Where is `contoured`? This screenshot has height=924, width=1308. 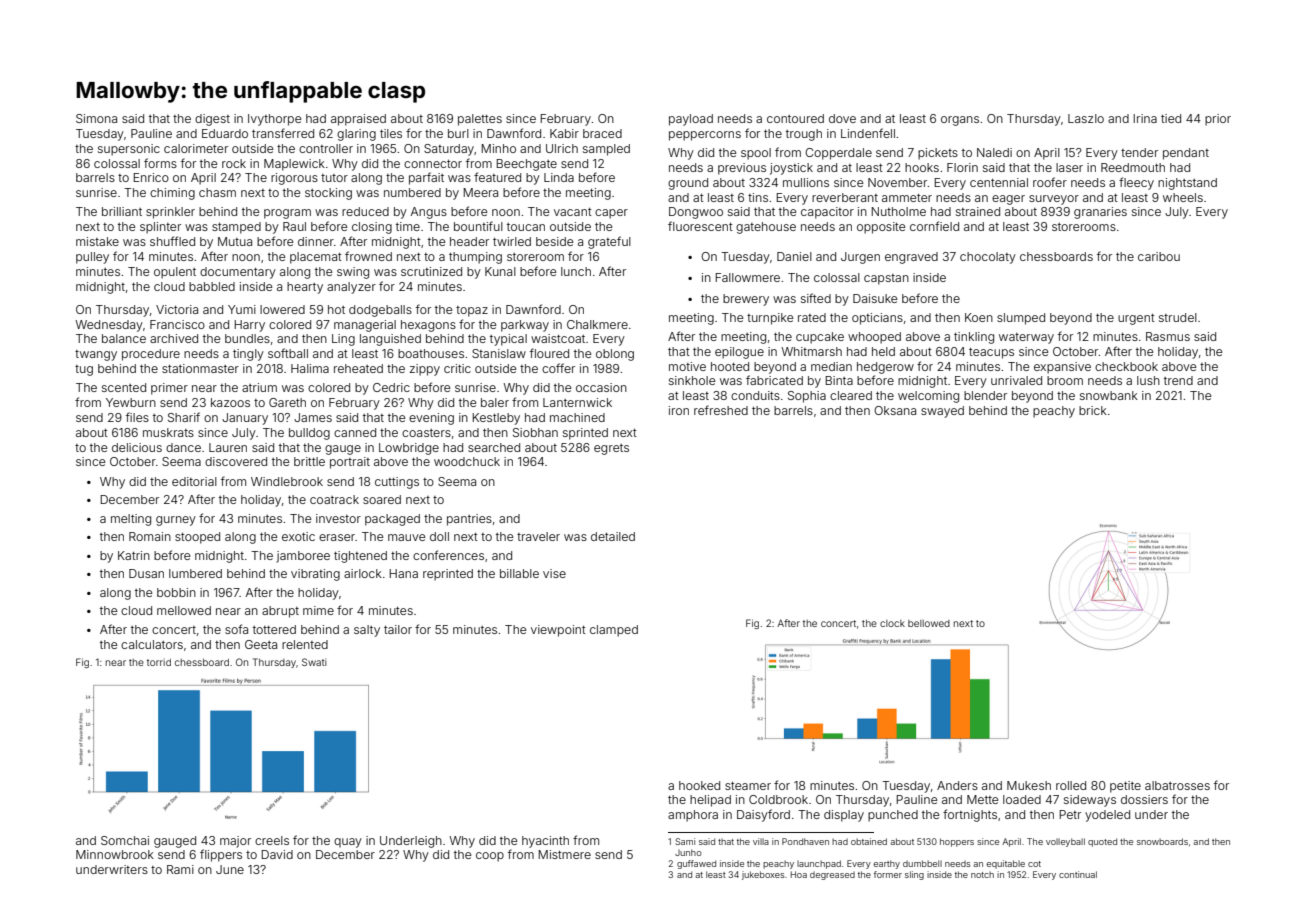
contoured is located at coordinates (795, 118).
